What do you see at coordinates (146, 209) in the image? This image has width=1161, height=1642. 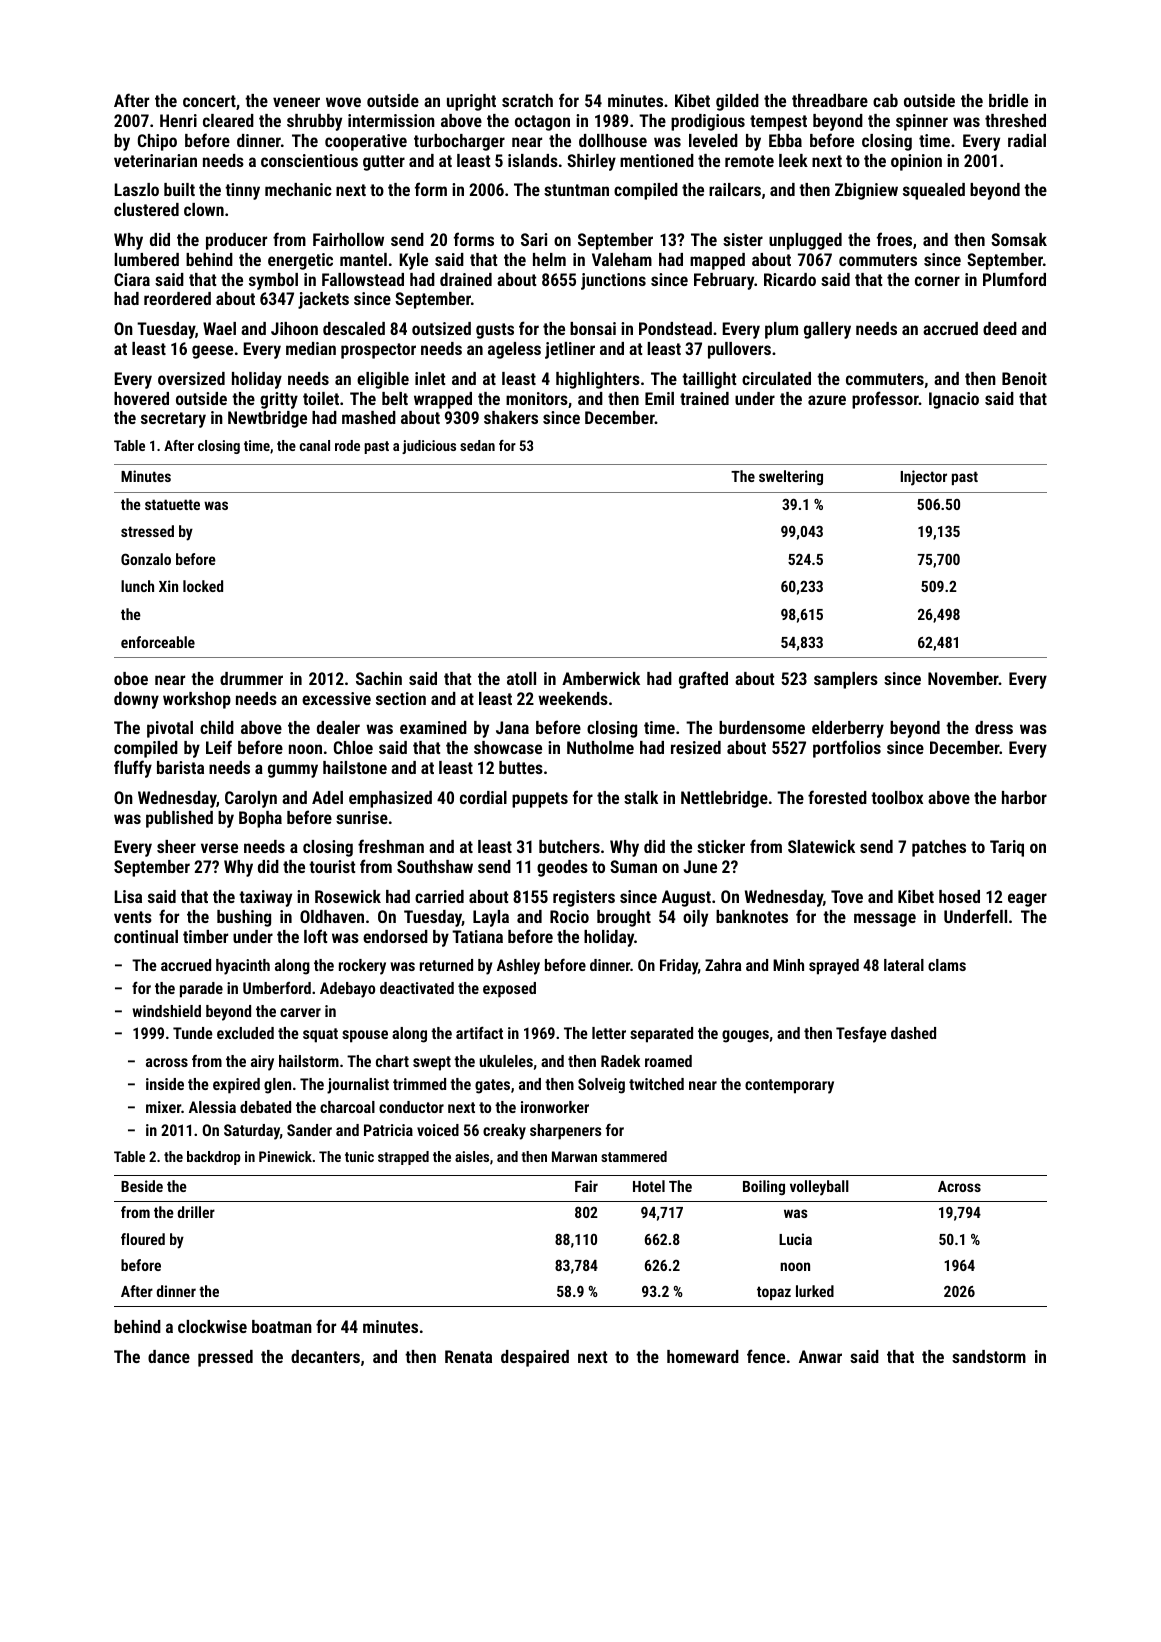 I see `clustered` at bounding box center [146, 209].
